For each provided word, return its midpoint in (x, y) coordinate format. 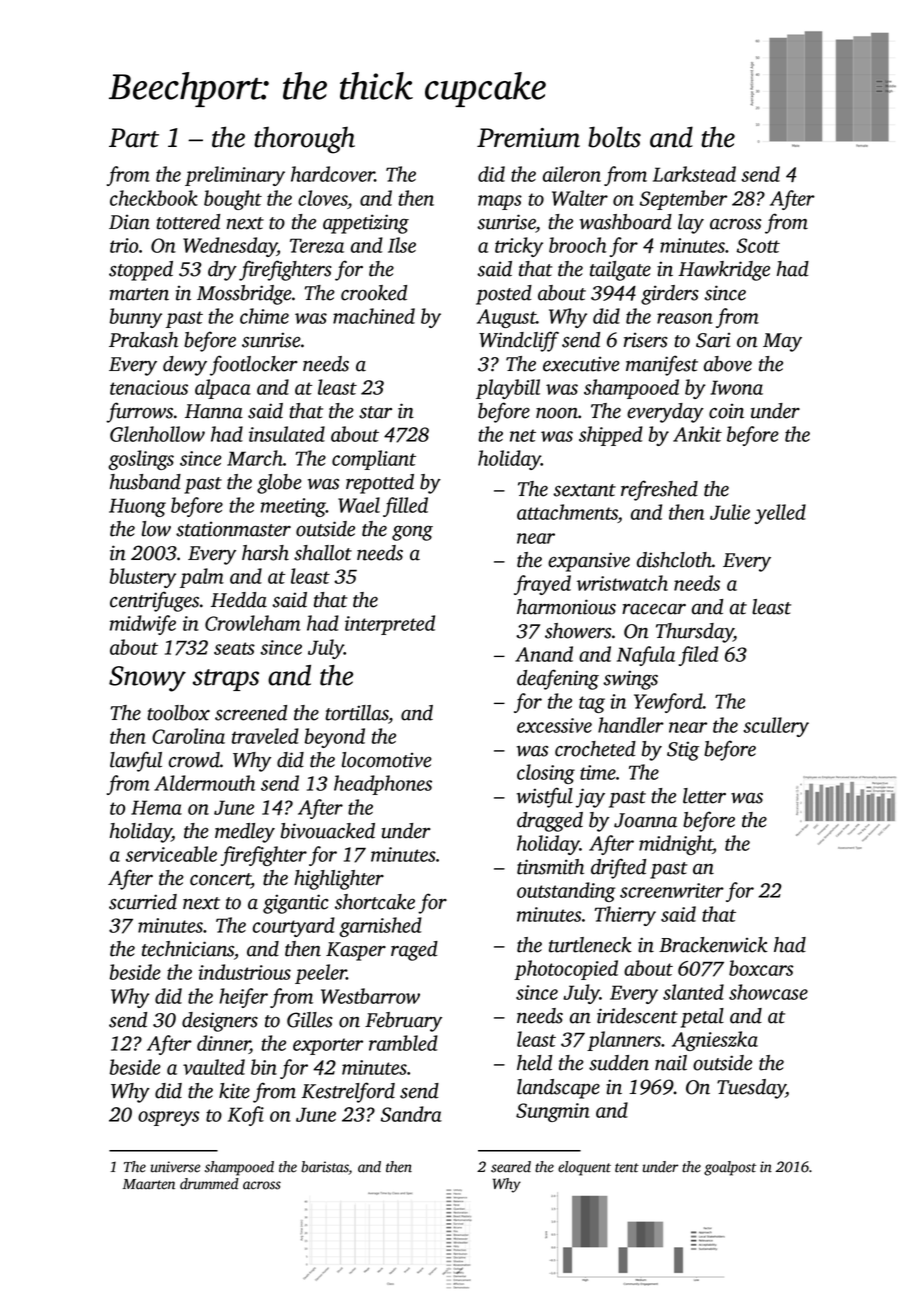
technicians (188, 949)
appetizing (366, 224)
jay (590, 798)
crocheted (595, 749)
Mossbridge (244, 295)
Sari (713, 340)
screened (251, 713)
